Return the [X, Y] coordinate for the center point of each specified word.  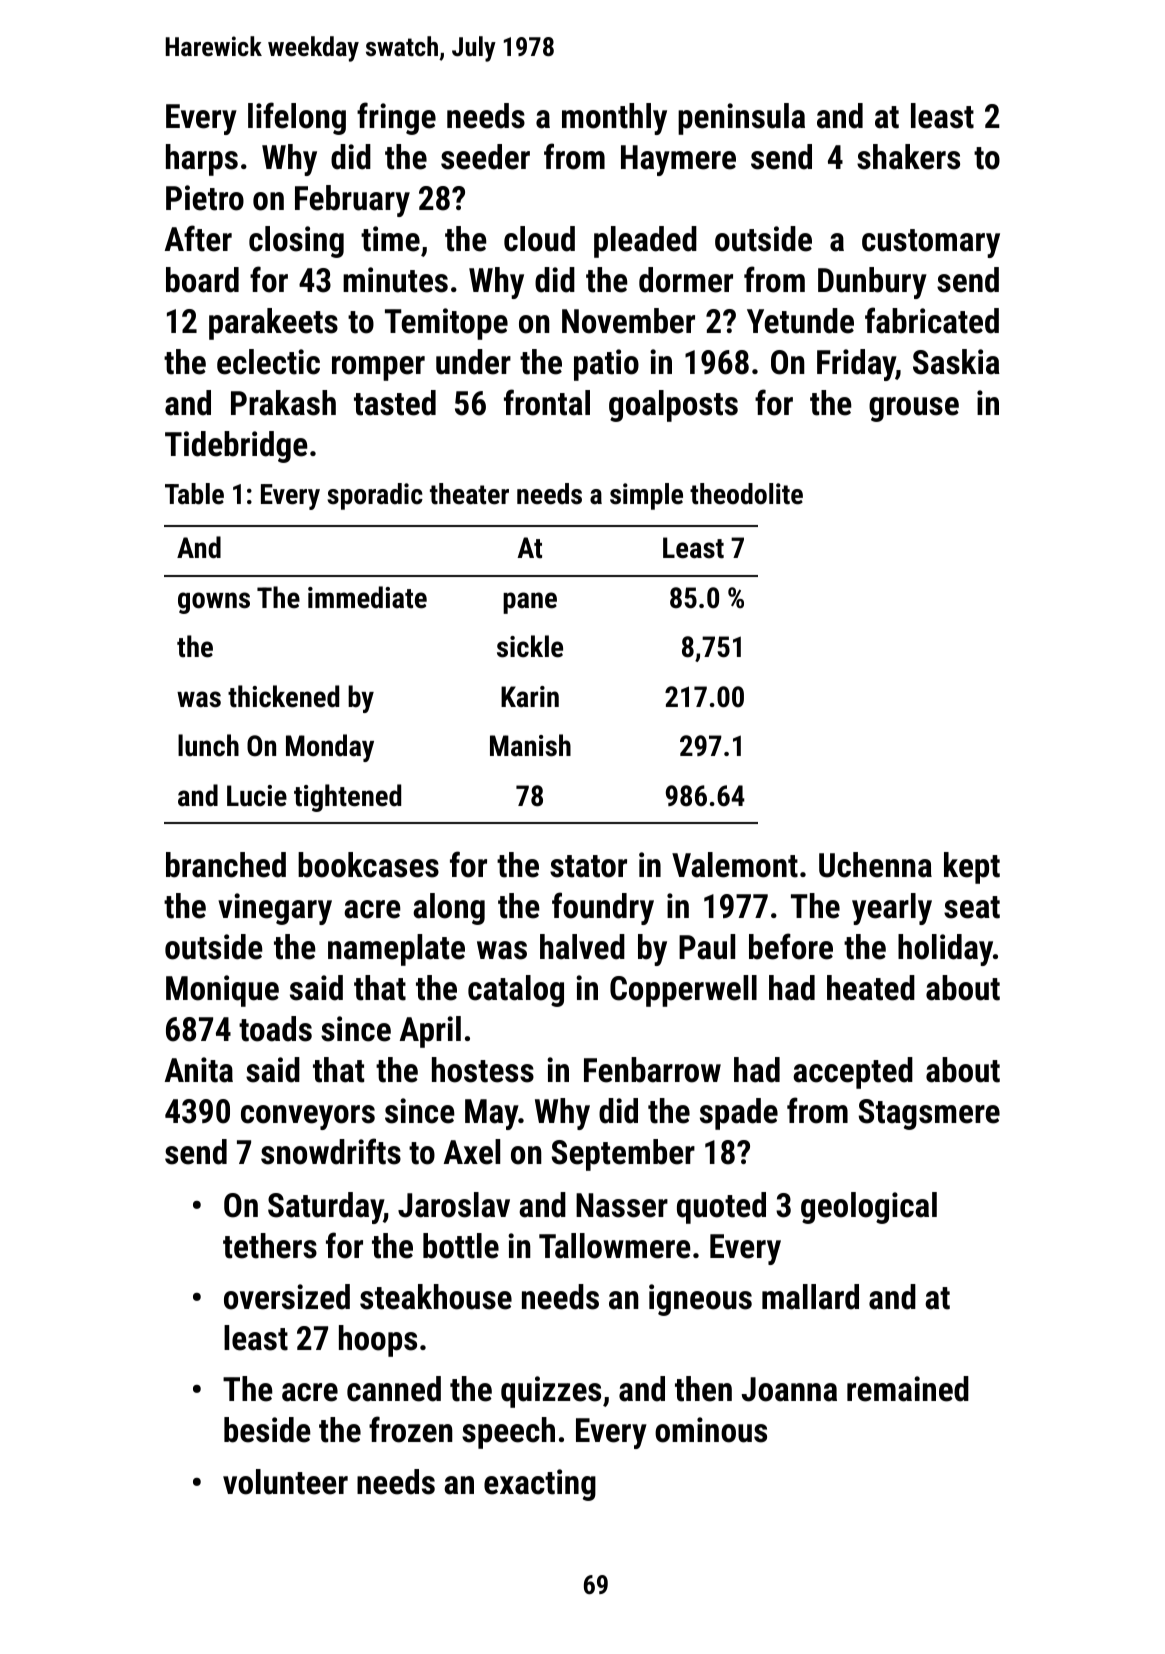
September [623, 1155]
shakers [908, 157]
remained [908, 1389]
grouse [914, 409]
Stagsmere [929, 1114]
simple [646, 496]
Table [194, 494]
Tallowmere [615, 1246]
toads [275, 1029]
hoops [378, 1341]
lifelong [297, 118]
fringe [396, 118]
